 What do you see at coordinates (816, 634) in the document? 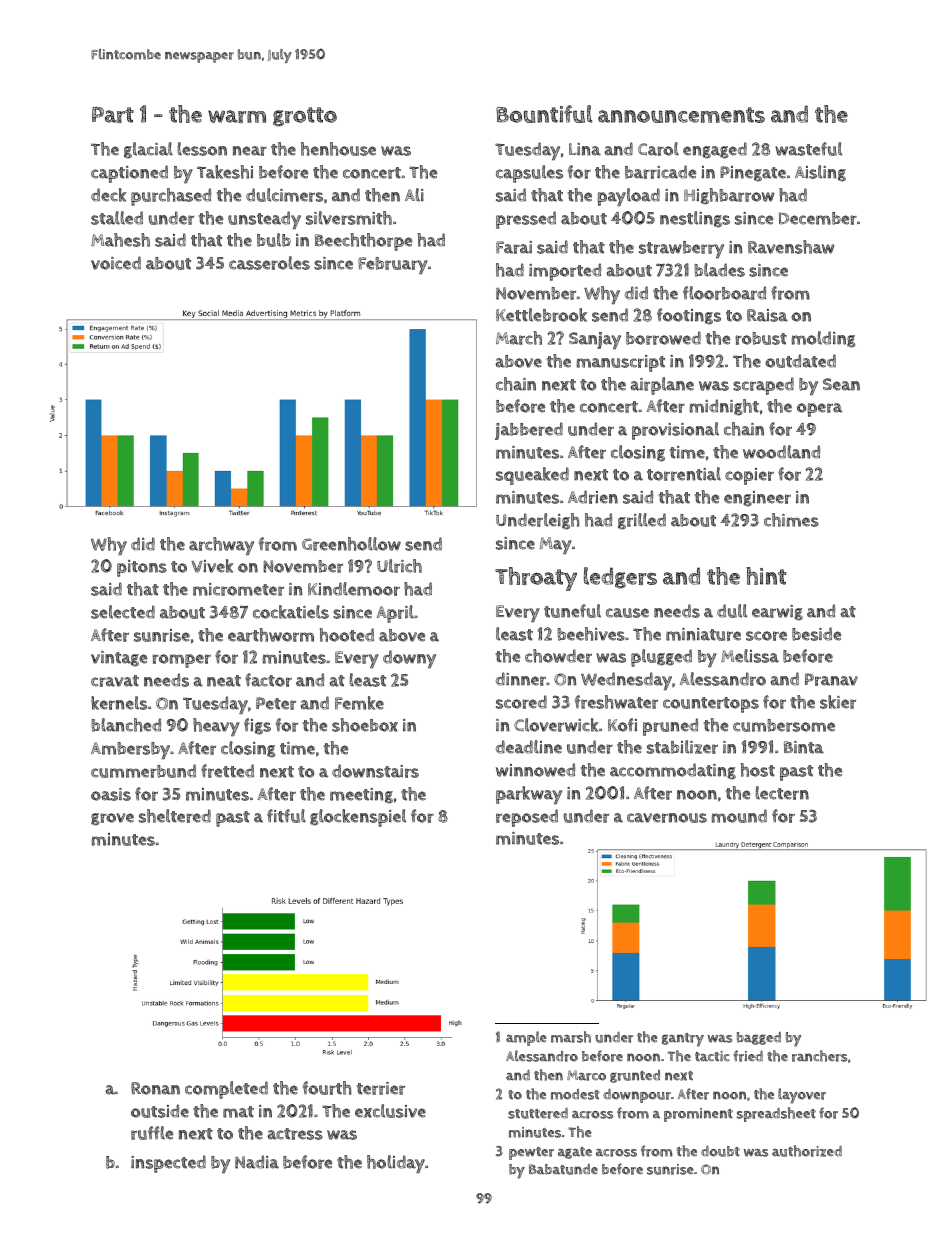
I see `beside` at bounding box center [816, 634].
